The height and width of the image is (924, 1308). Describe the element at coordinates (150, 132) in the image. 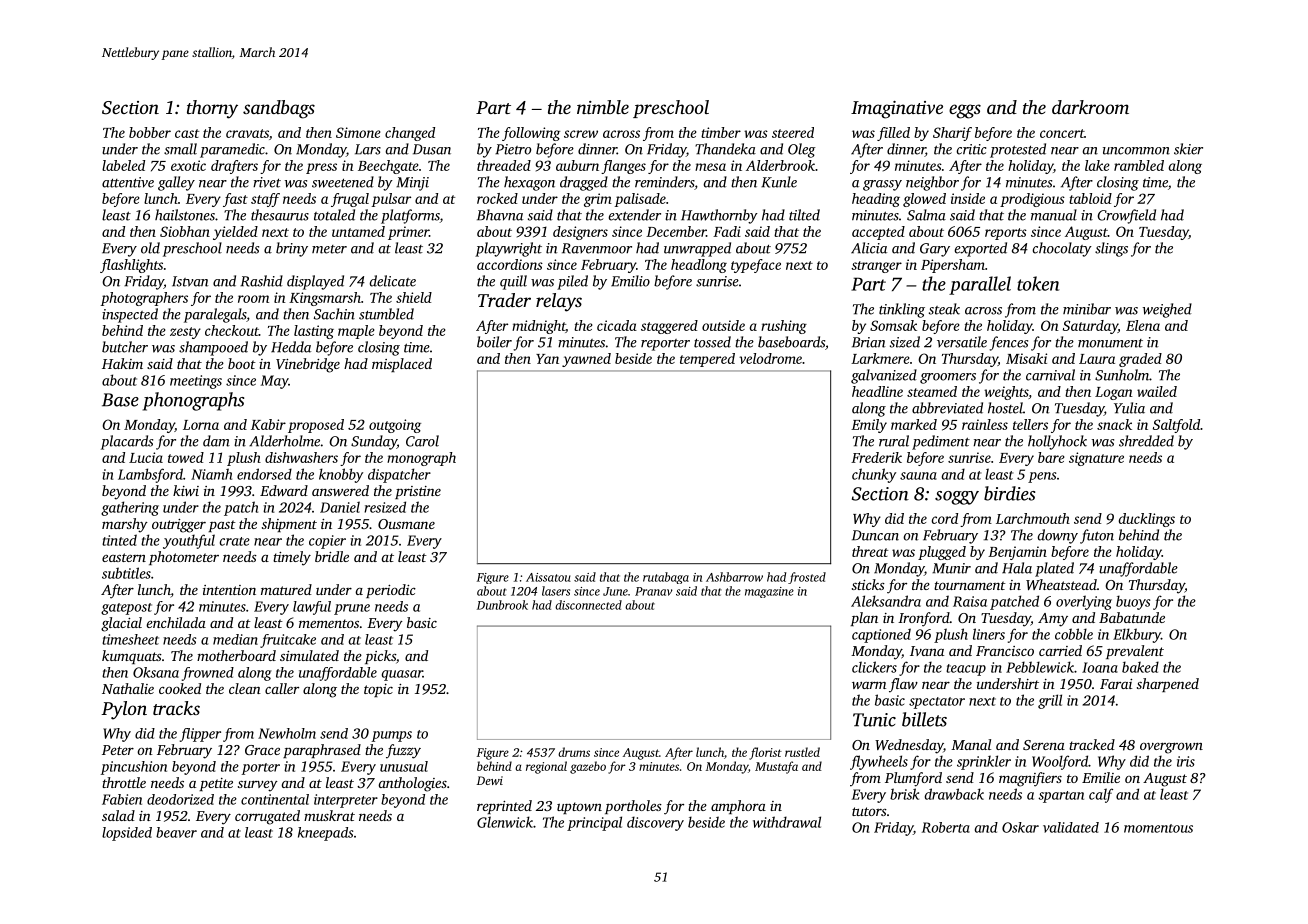

I see `bobber` at that location.
